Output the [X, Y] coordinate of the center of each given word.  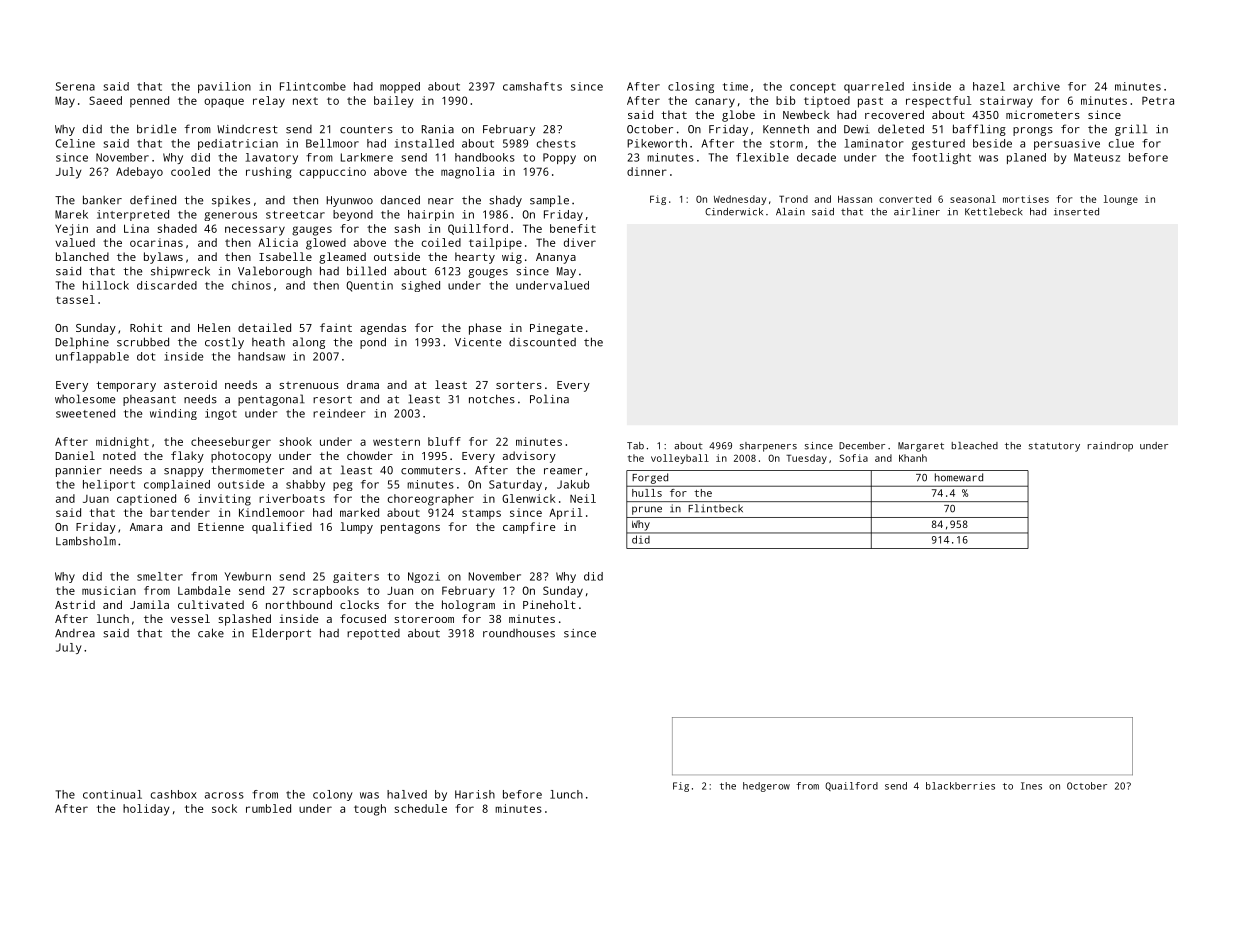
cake [211, 633]
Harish [475, 794]
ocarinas [156, 242]
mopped [400, 87]
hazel [989, 86]
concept [813, 88]
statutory [1054, 447]
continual [112, 794]
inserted [1076, 212]
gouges [488, 273]
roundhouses [519, 633]
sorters [519, 385]
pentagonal [271, 400]
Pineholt [549, 604]
